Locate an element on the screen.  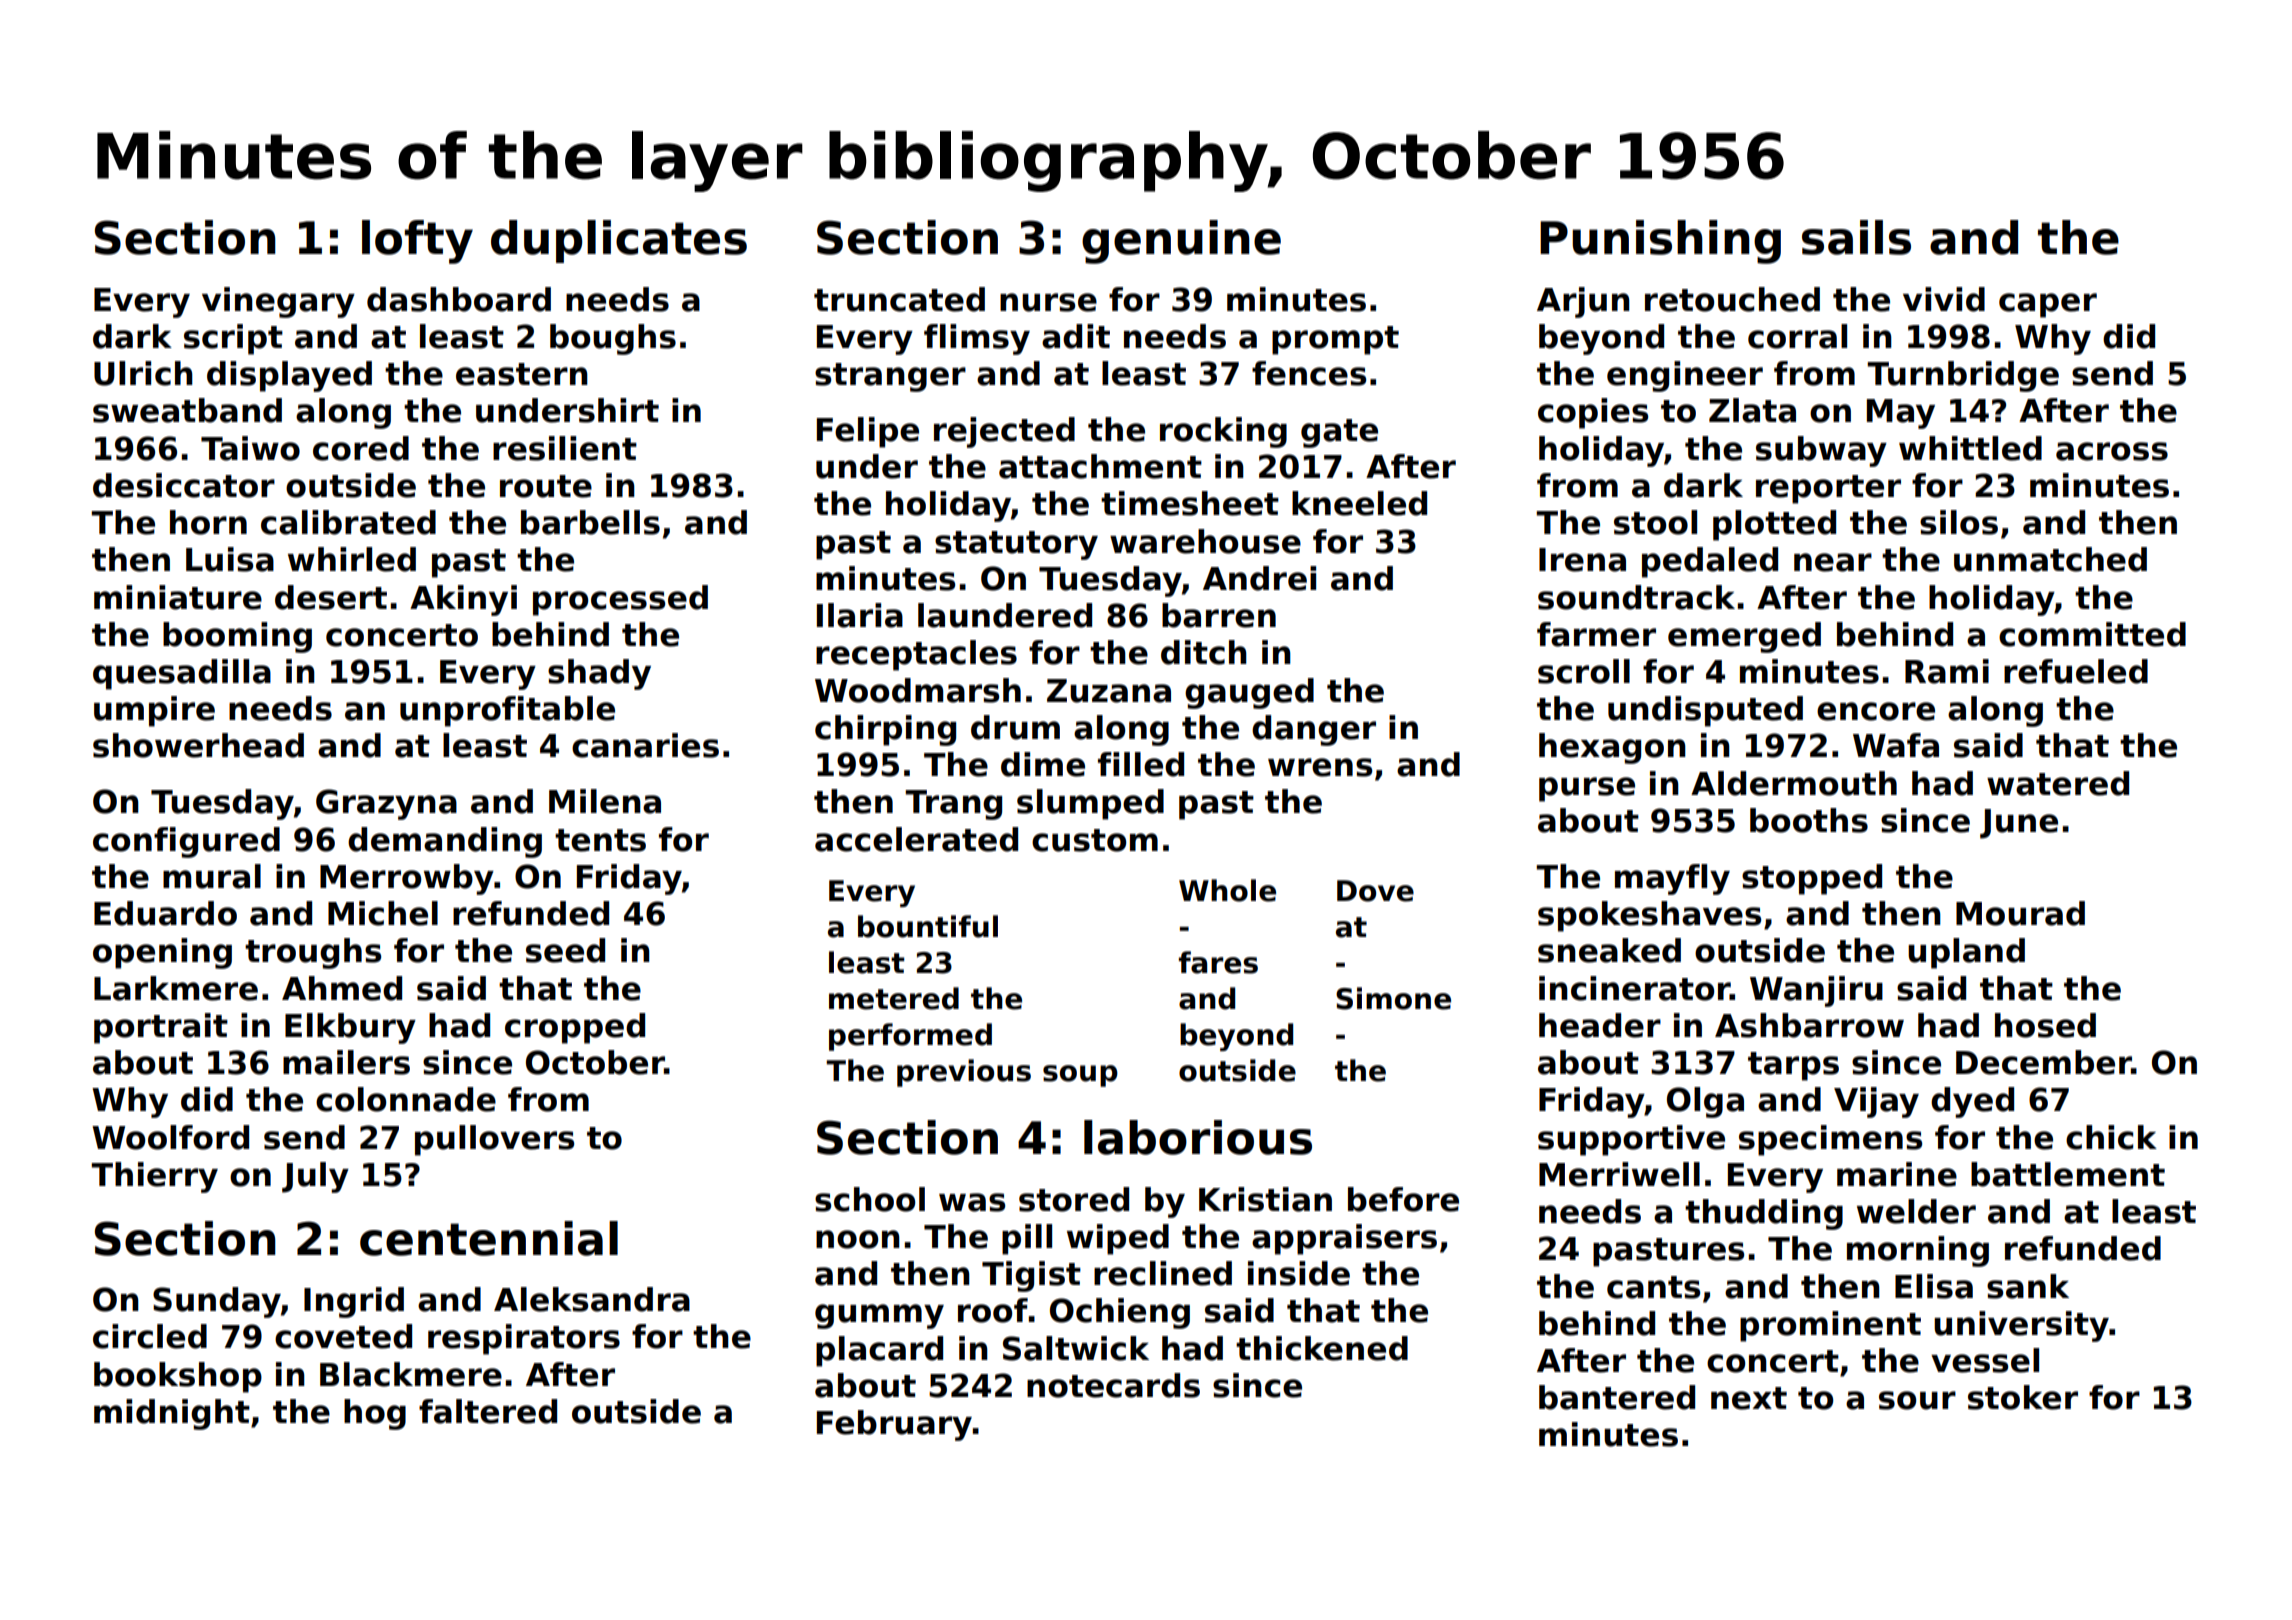
faltered is located at coordinates (488, 1411).
